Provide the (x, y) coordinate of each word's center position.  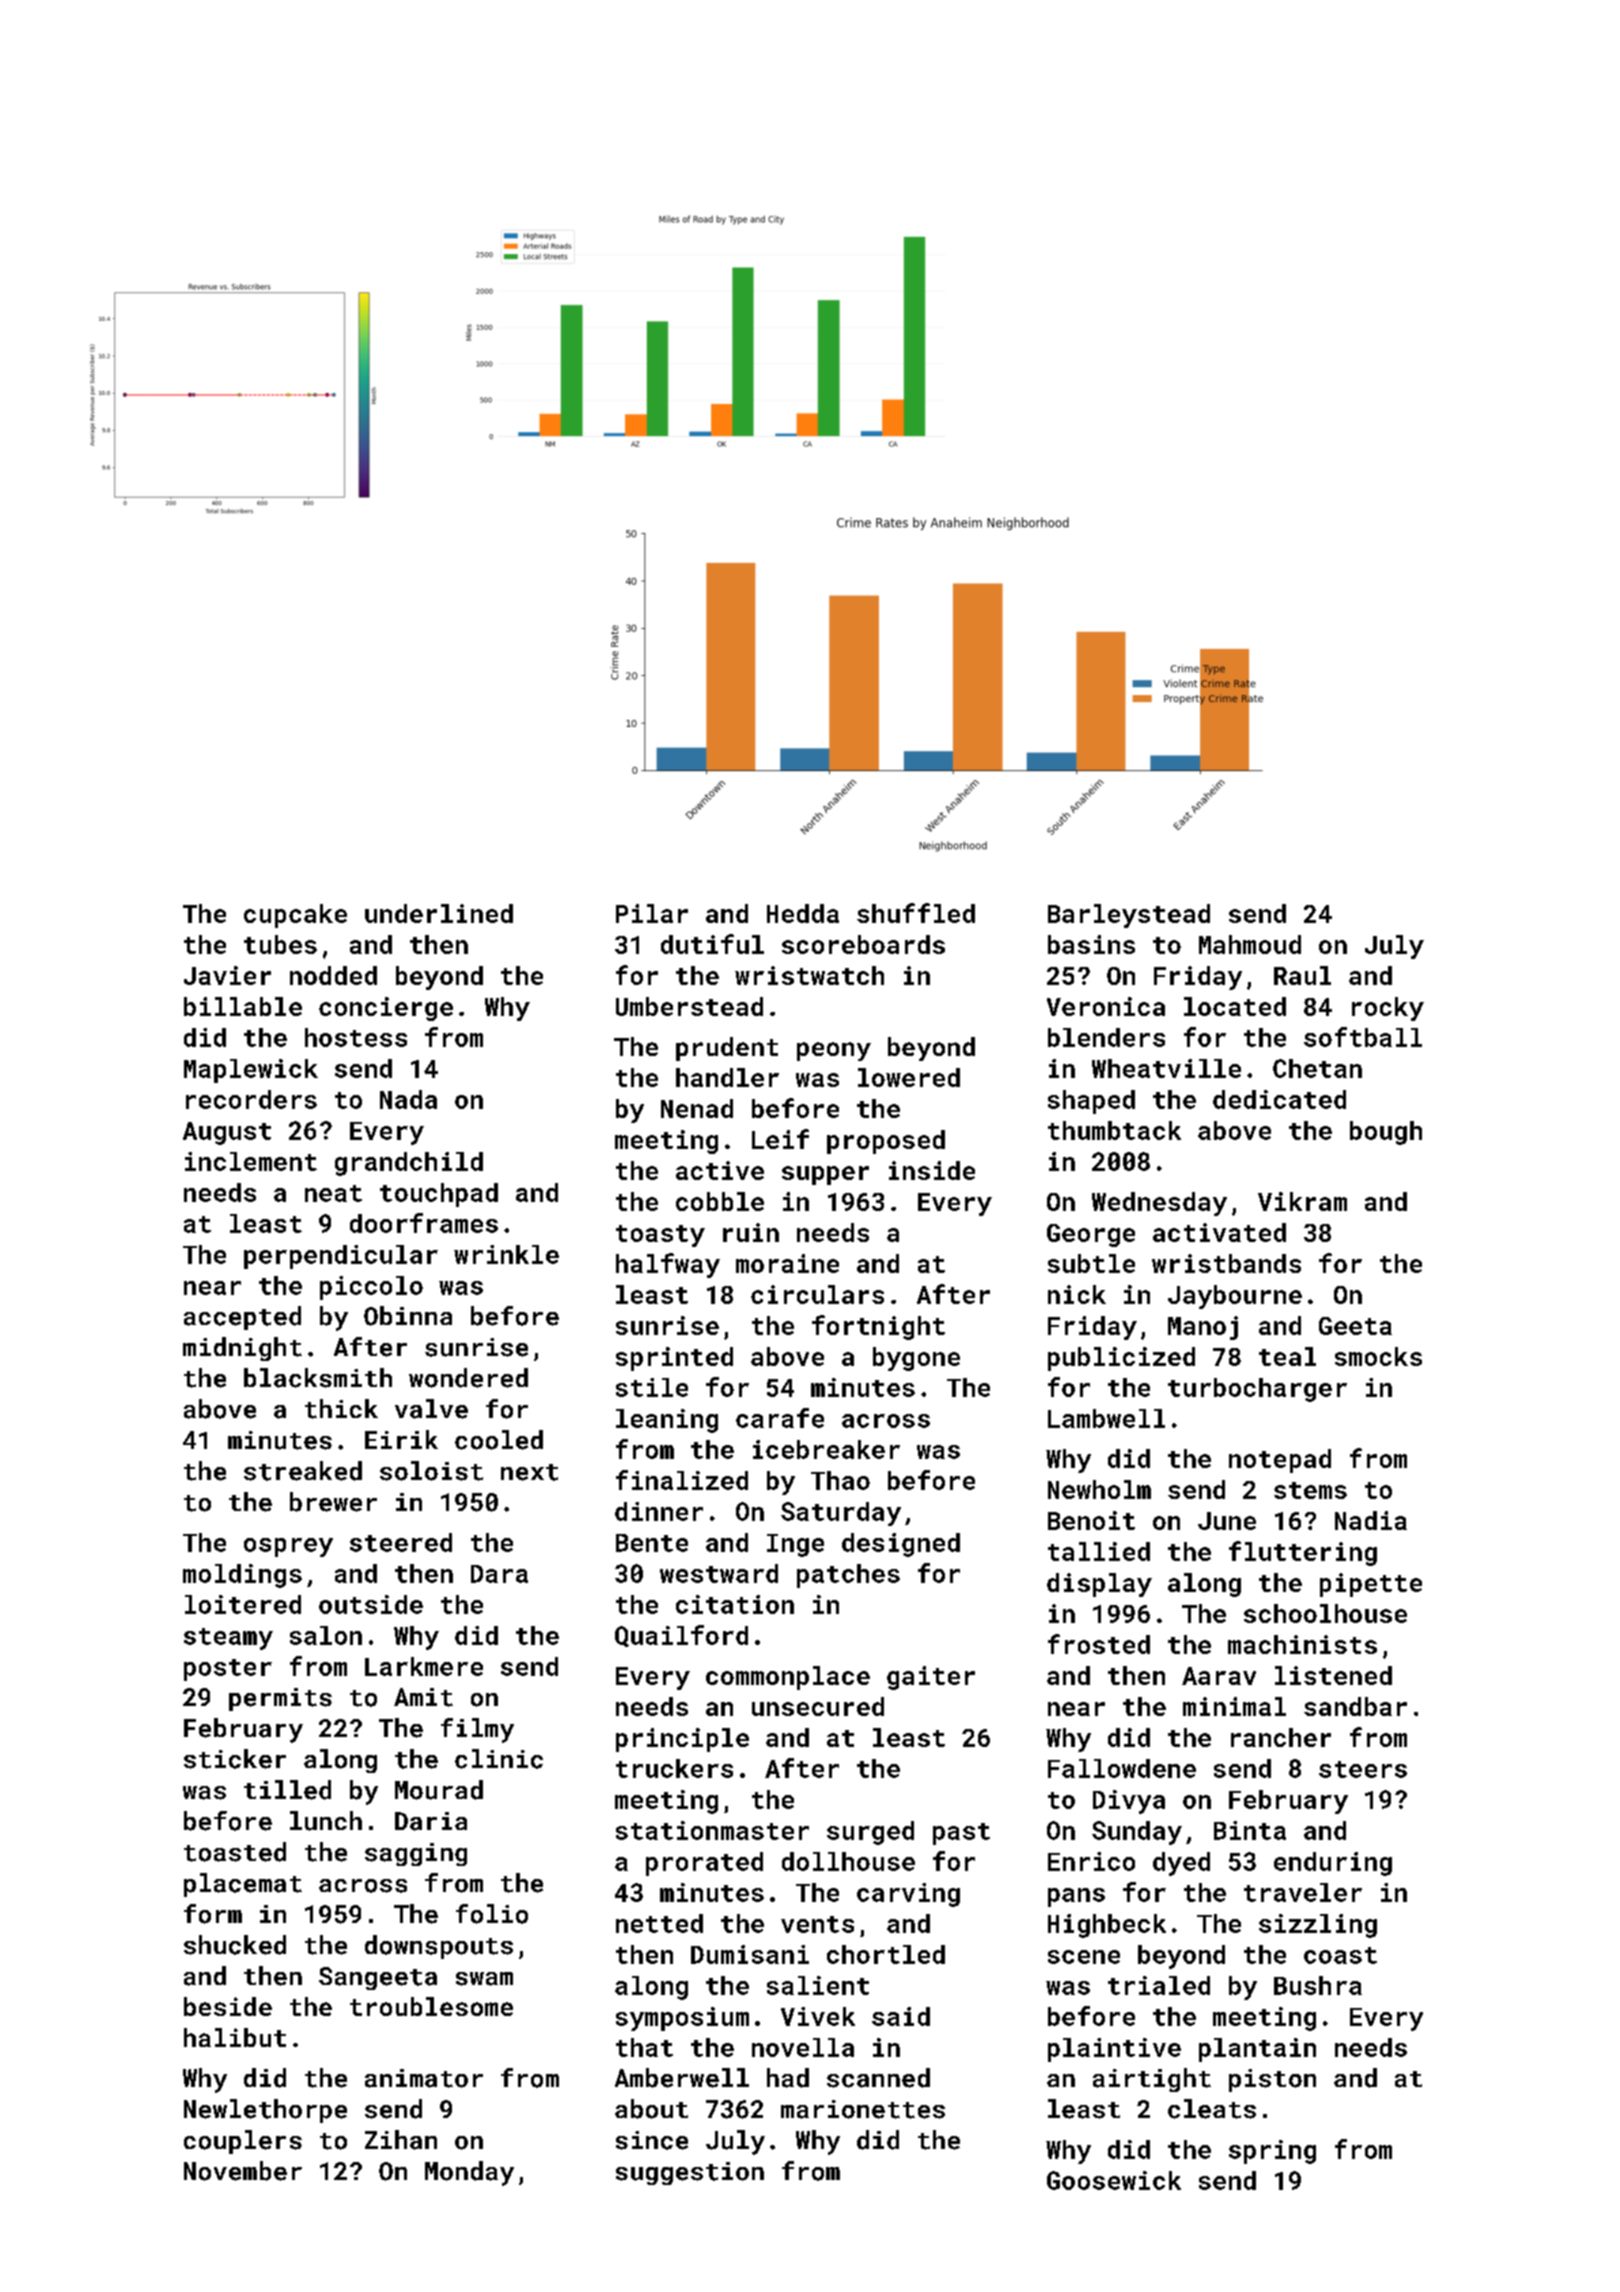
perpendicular (341, 1257)
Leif (780, 1139)
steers (1363, 1769)
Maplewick (251, 1071)
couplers (243, 2142)
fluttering (1303, 1553)
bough (1386, 1133)
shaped (1091, 1102)
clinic (499, 1759)
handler (727, 1077)
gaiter (931, 1678)
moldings (242, 1576)
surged (870, 1833)
